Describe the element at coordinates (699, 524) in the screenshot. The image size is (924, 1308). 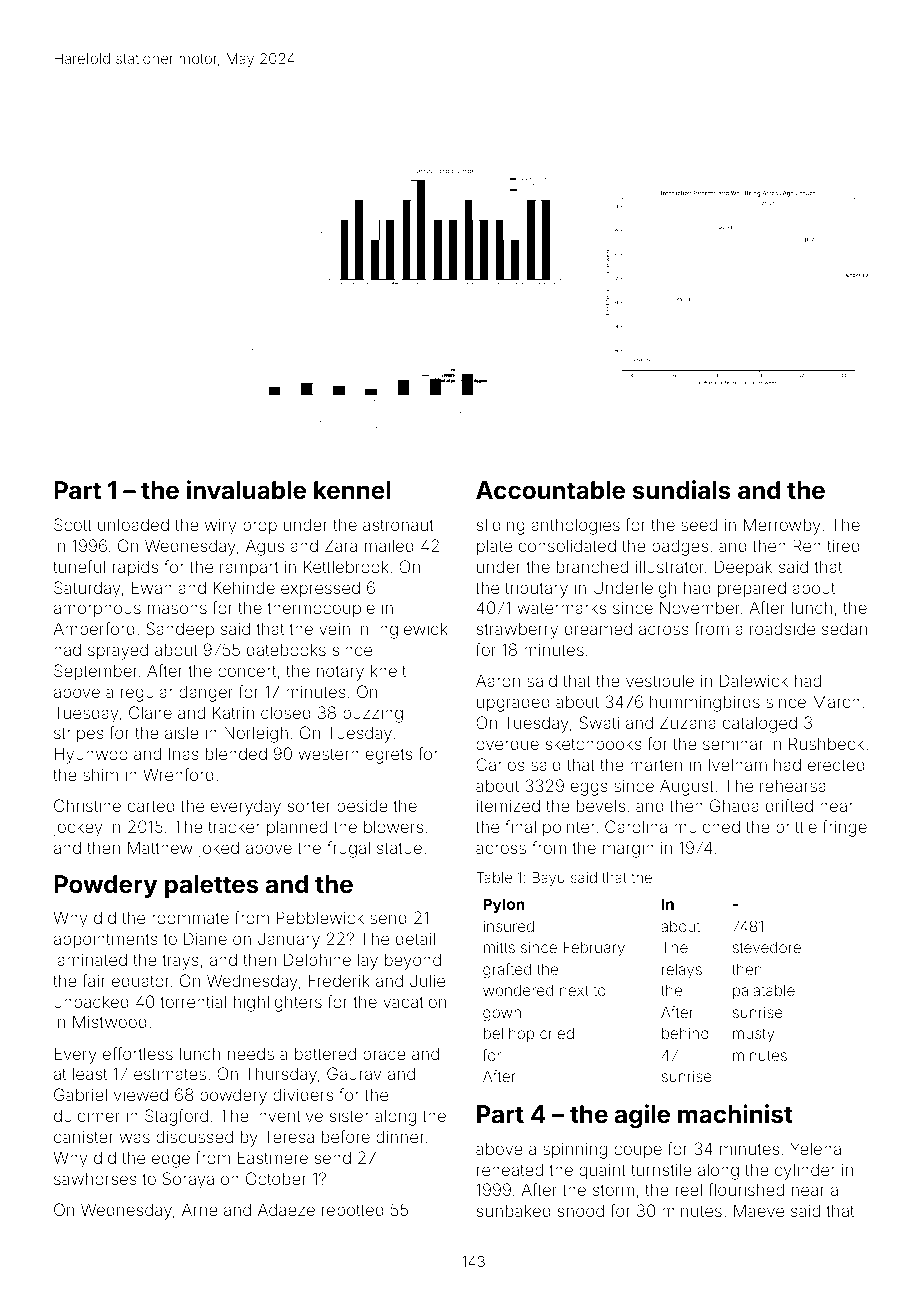
I see `seed` at that location.
